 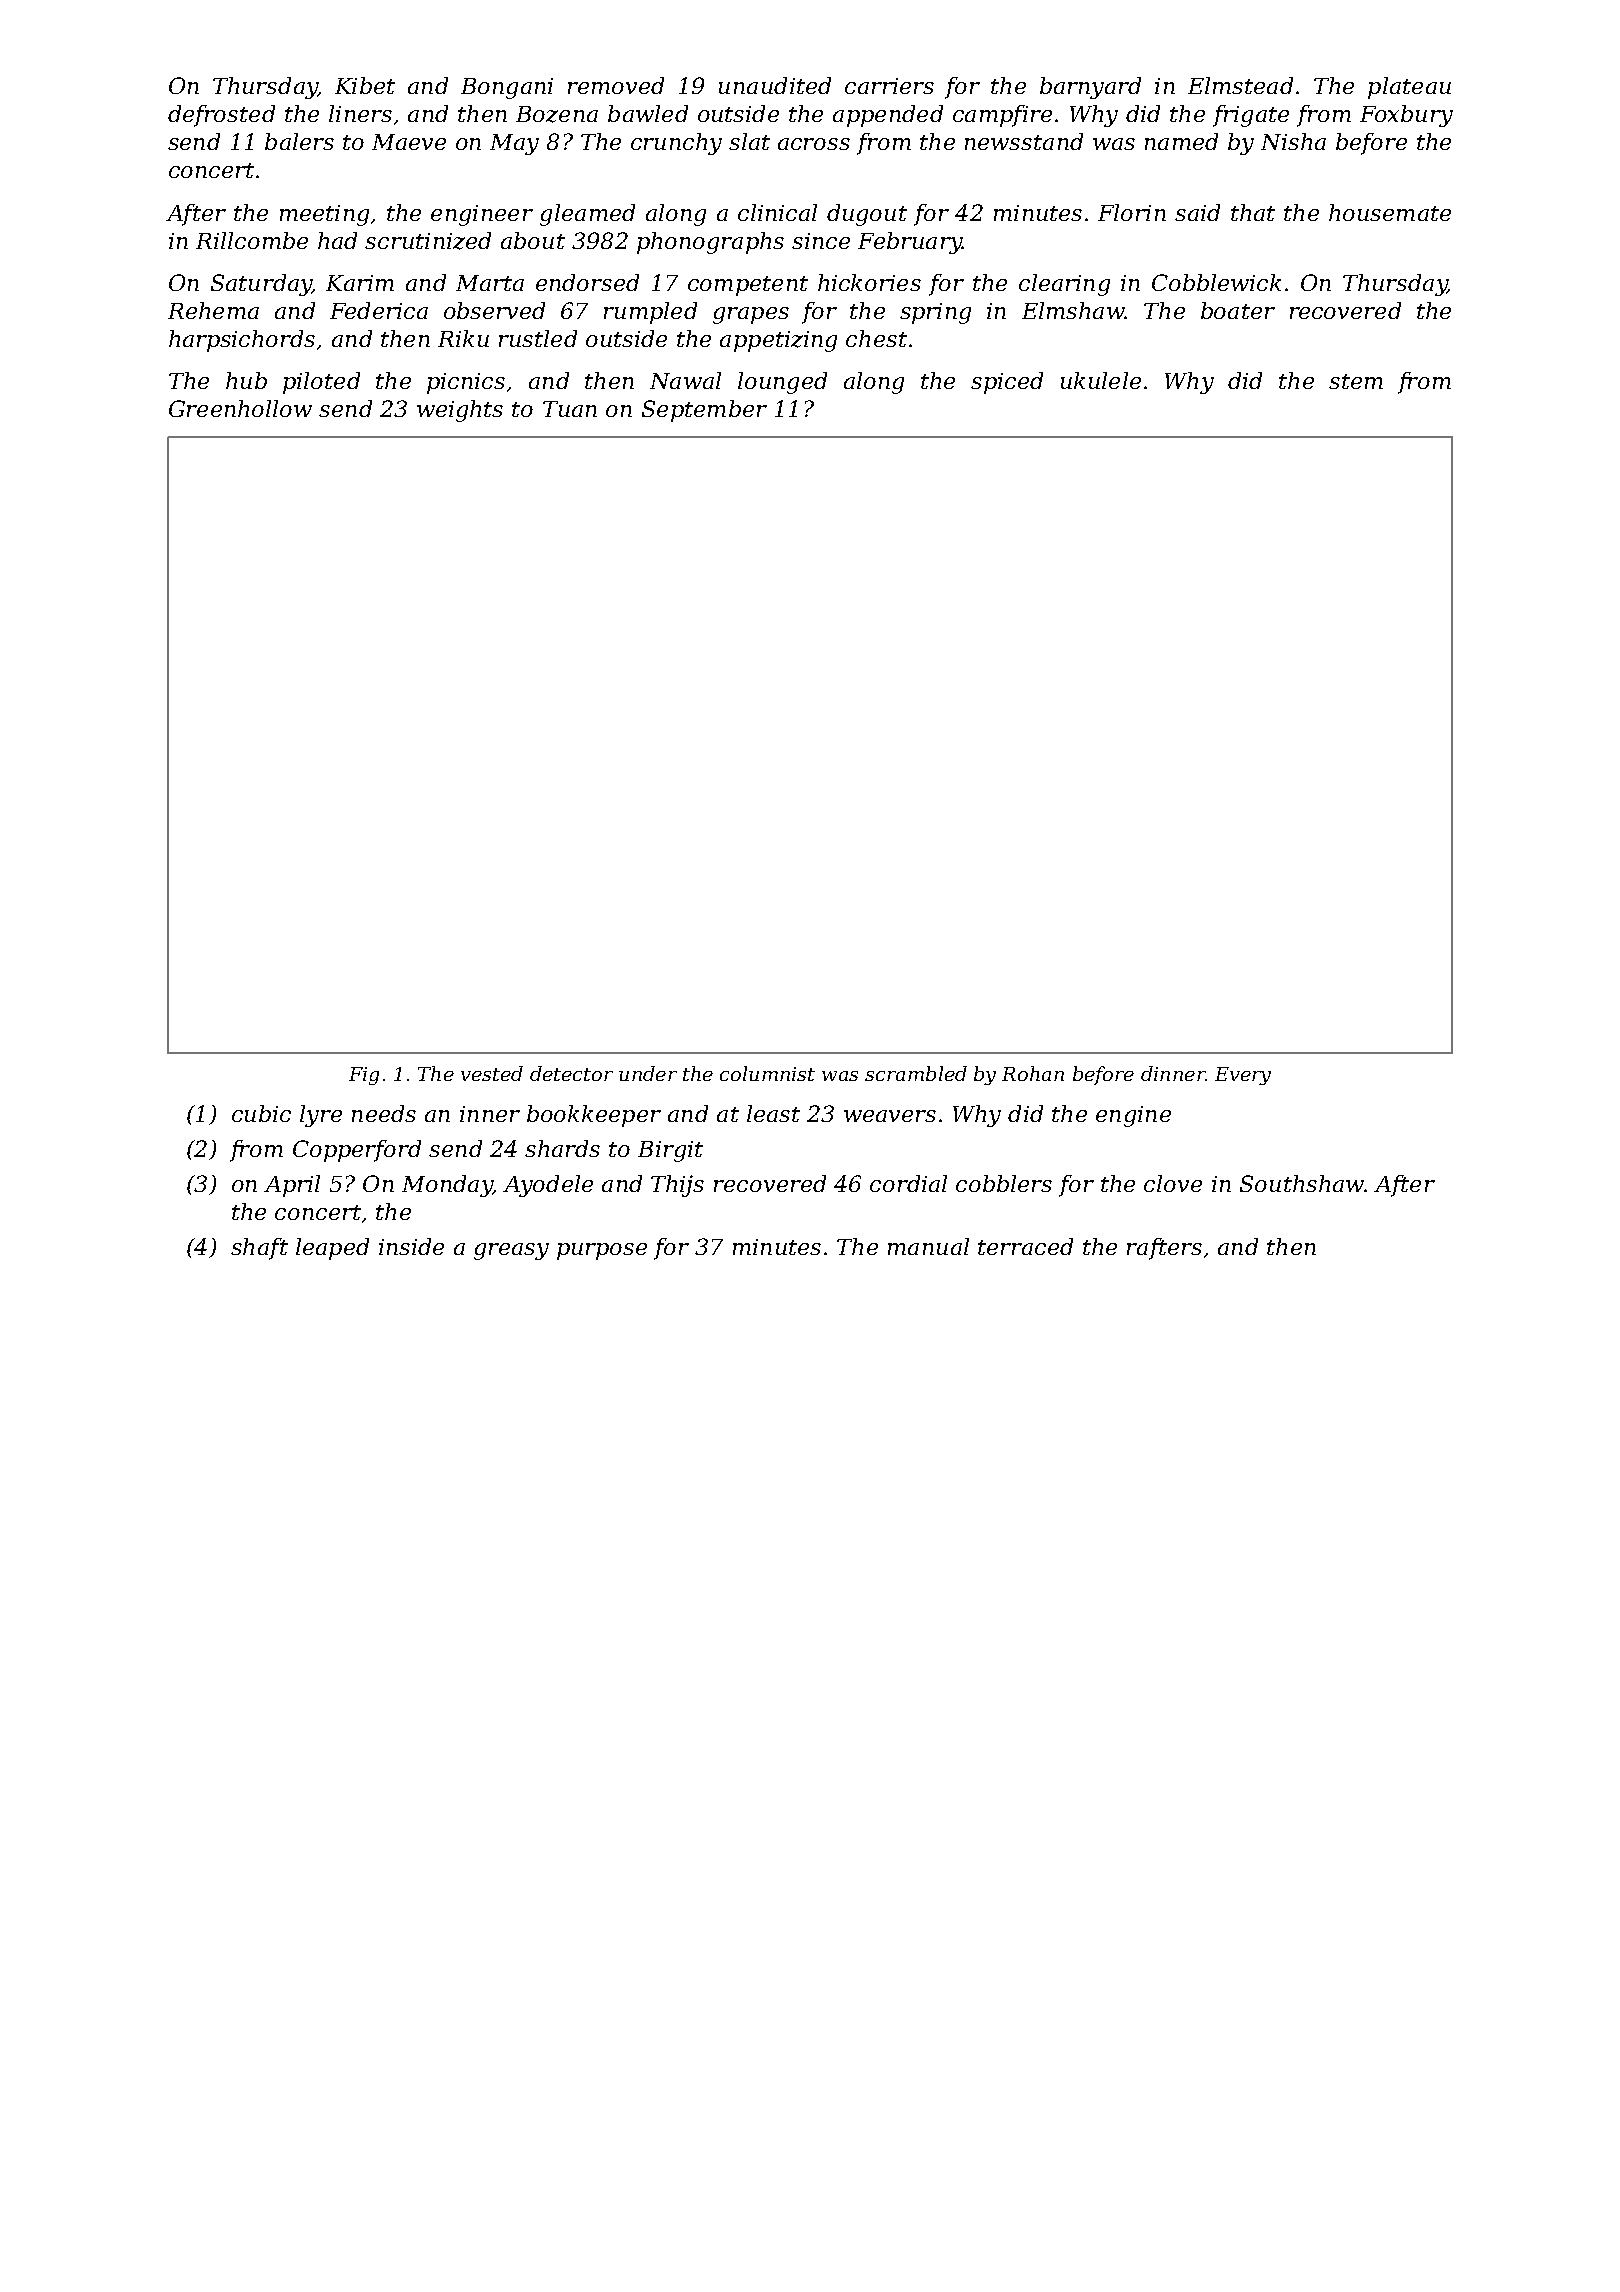 What do you see at coordinates (492, 1073) in the screenshot?
I see `vested` at bounding box center [492, 1073].
